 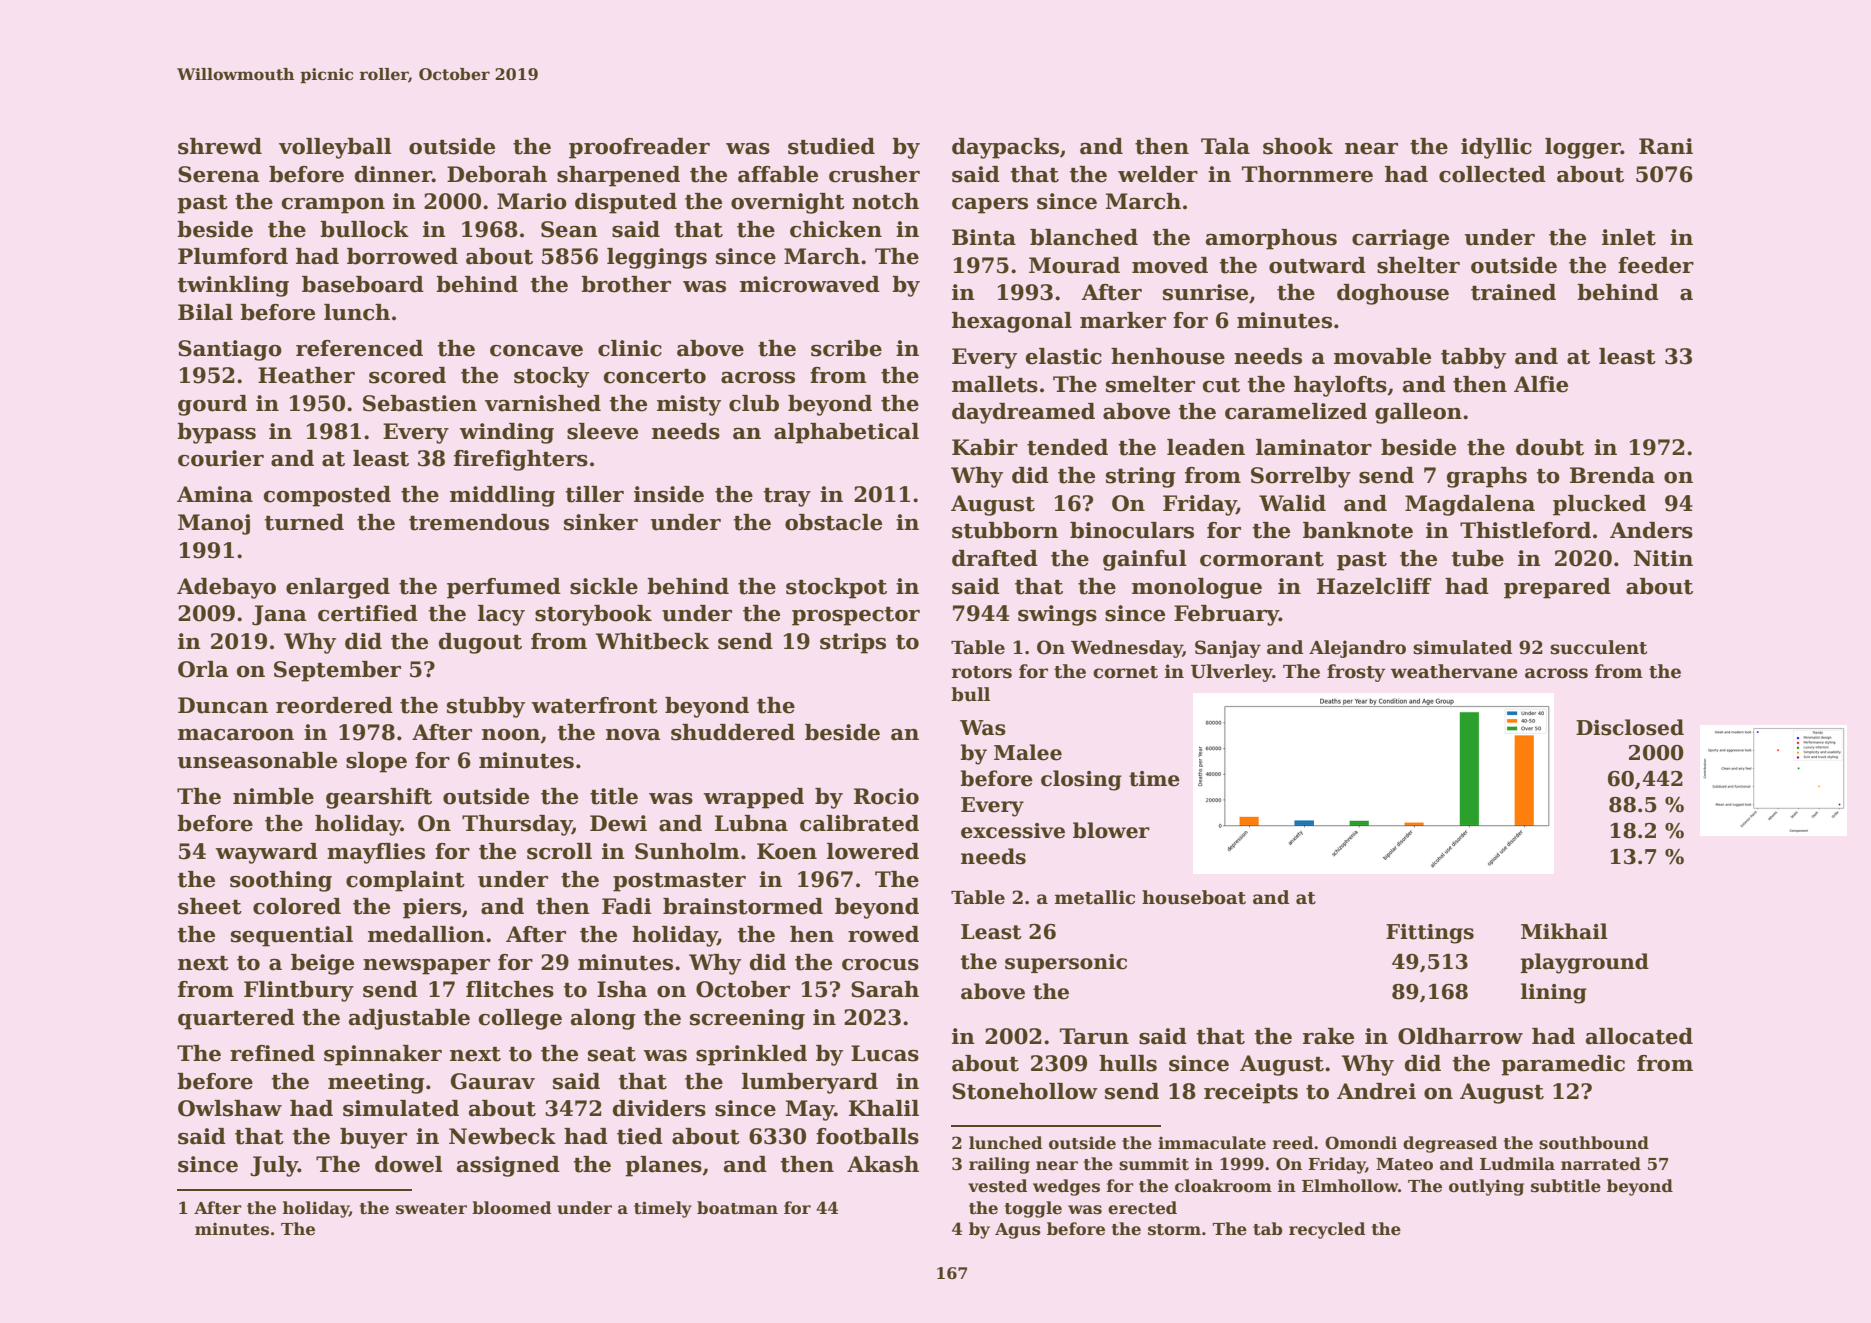 I want to click on crampon, so click(x=333, y=206).
